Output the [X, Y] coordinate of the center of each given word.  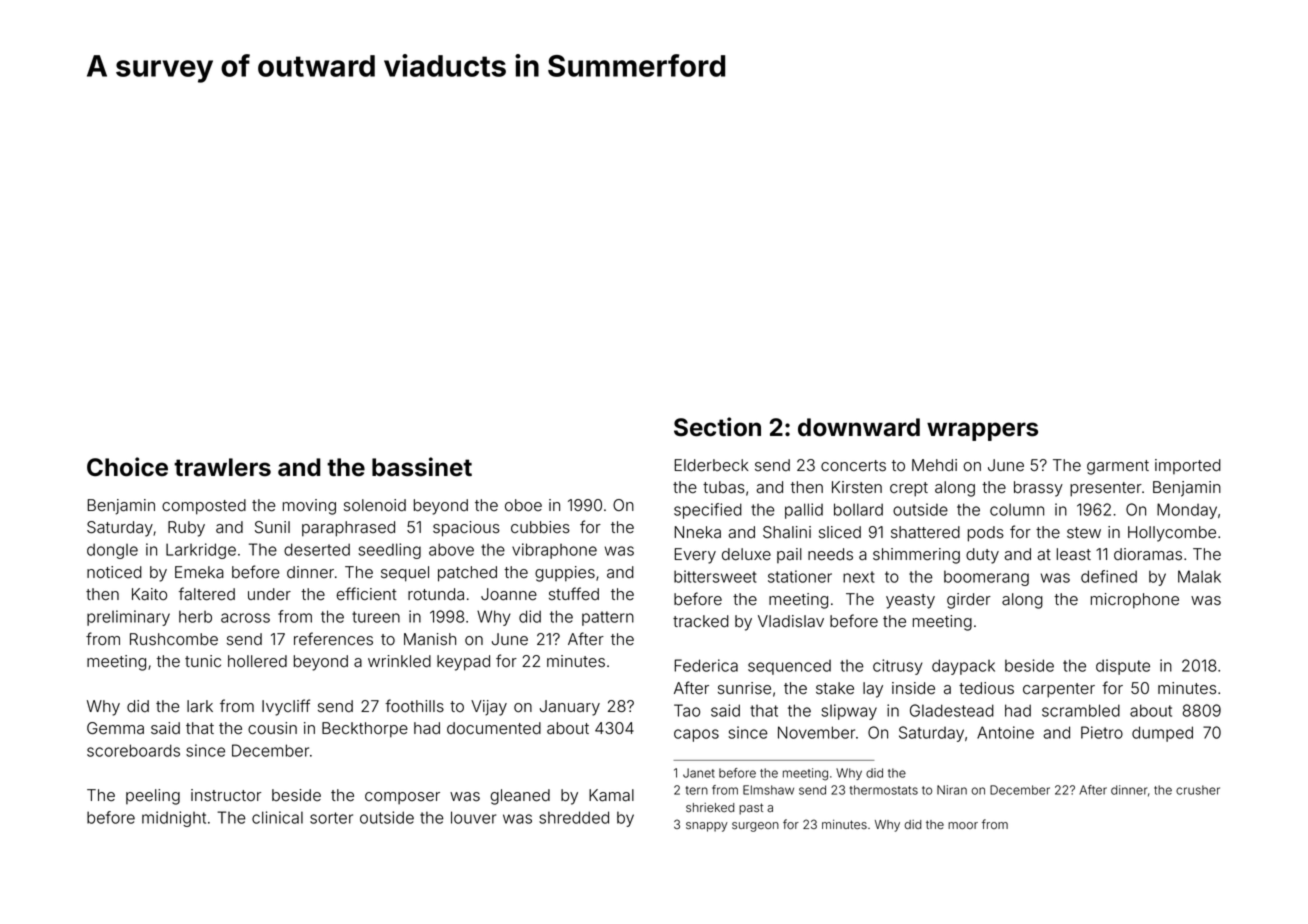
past [751, 809]
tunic [203, 661]
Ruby [186, 529]
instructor [226, 795]
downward [859, 427]
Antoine [1005, 732]
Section [717, 427]
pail [789, 555]
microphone [1135, 601]
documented [494, 728]
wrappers [982, 431]
